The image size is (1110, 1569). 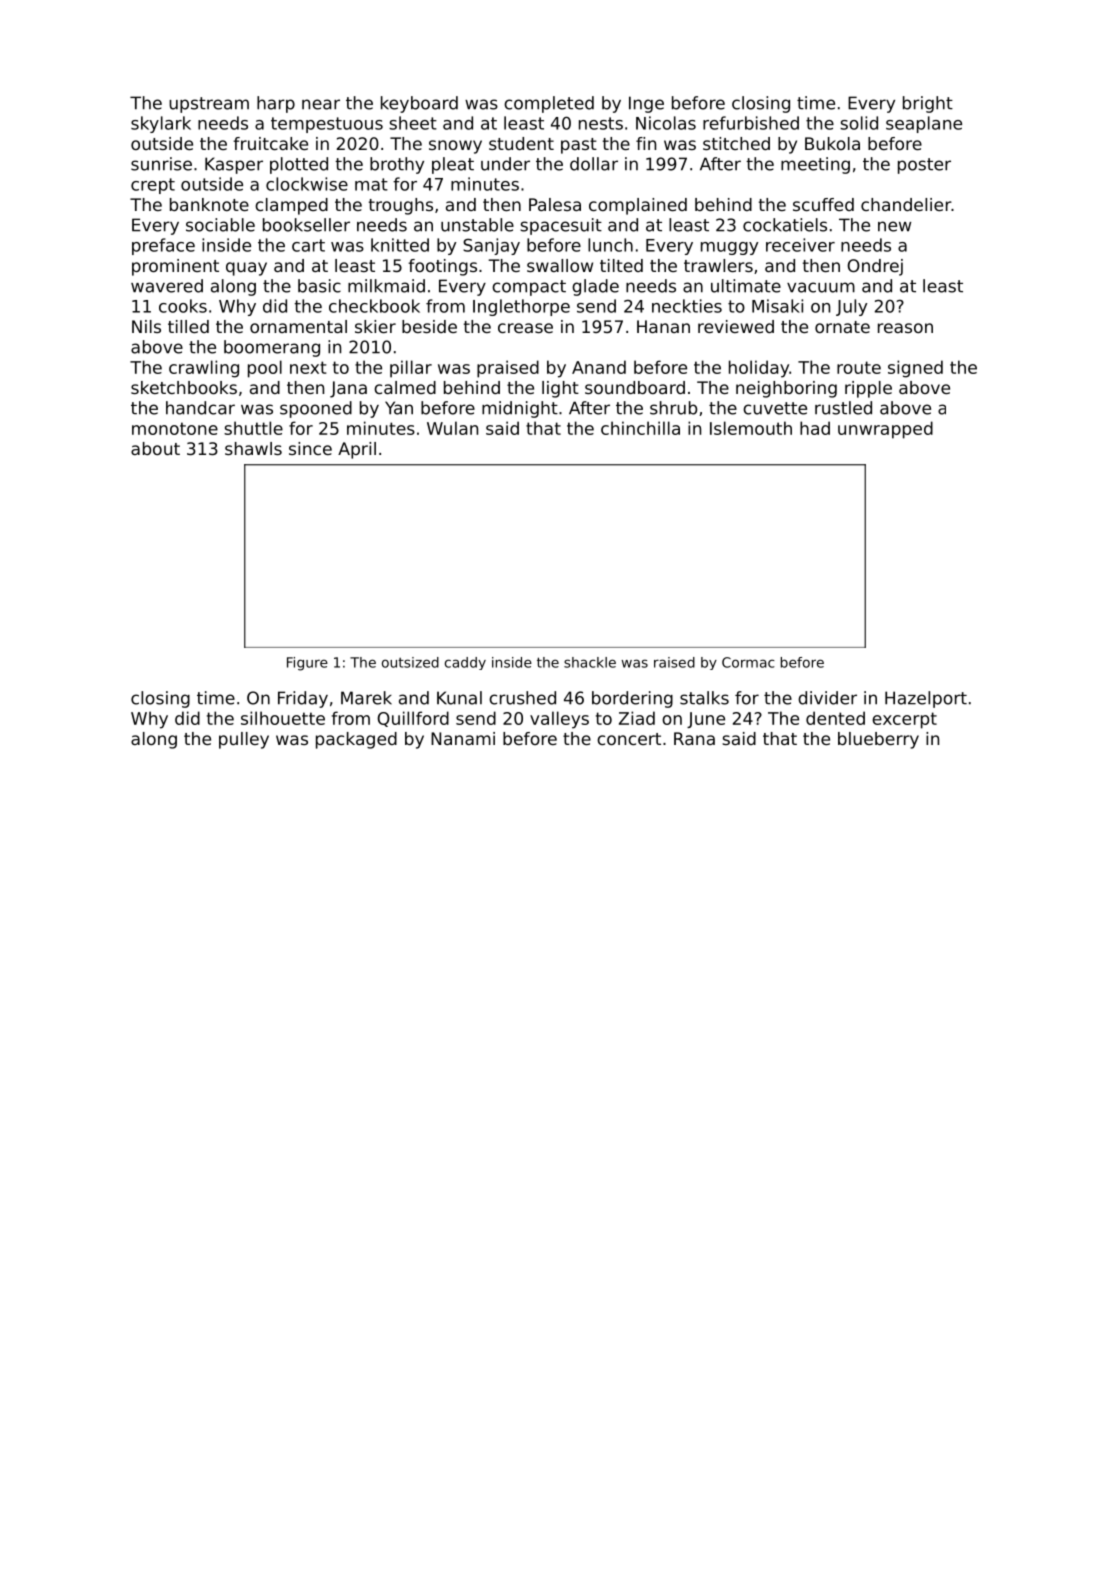 What do you see at coordinates (885, 430) in the screenshot?
I see `unwrapped` at bounding box center [885, 430].
